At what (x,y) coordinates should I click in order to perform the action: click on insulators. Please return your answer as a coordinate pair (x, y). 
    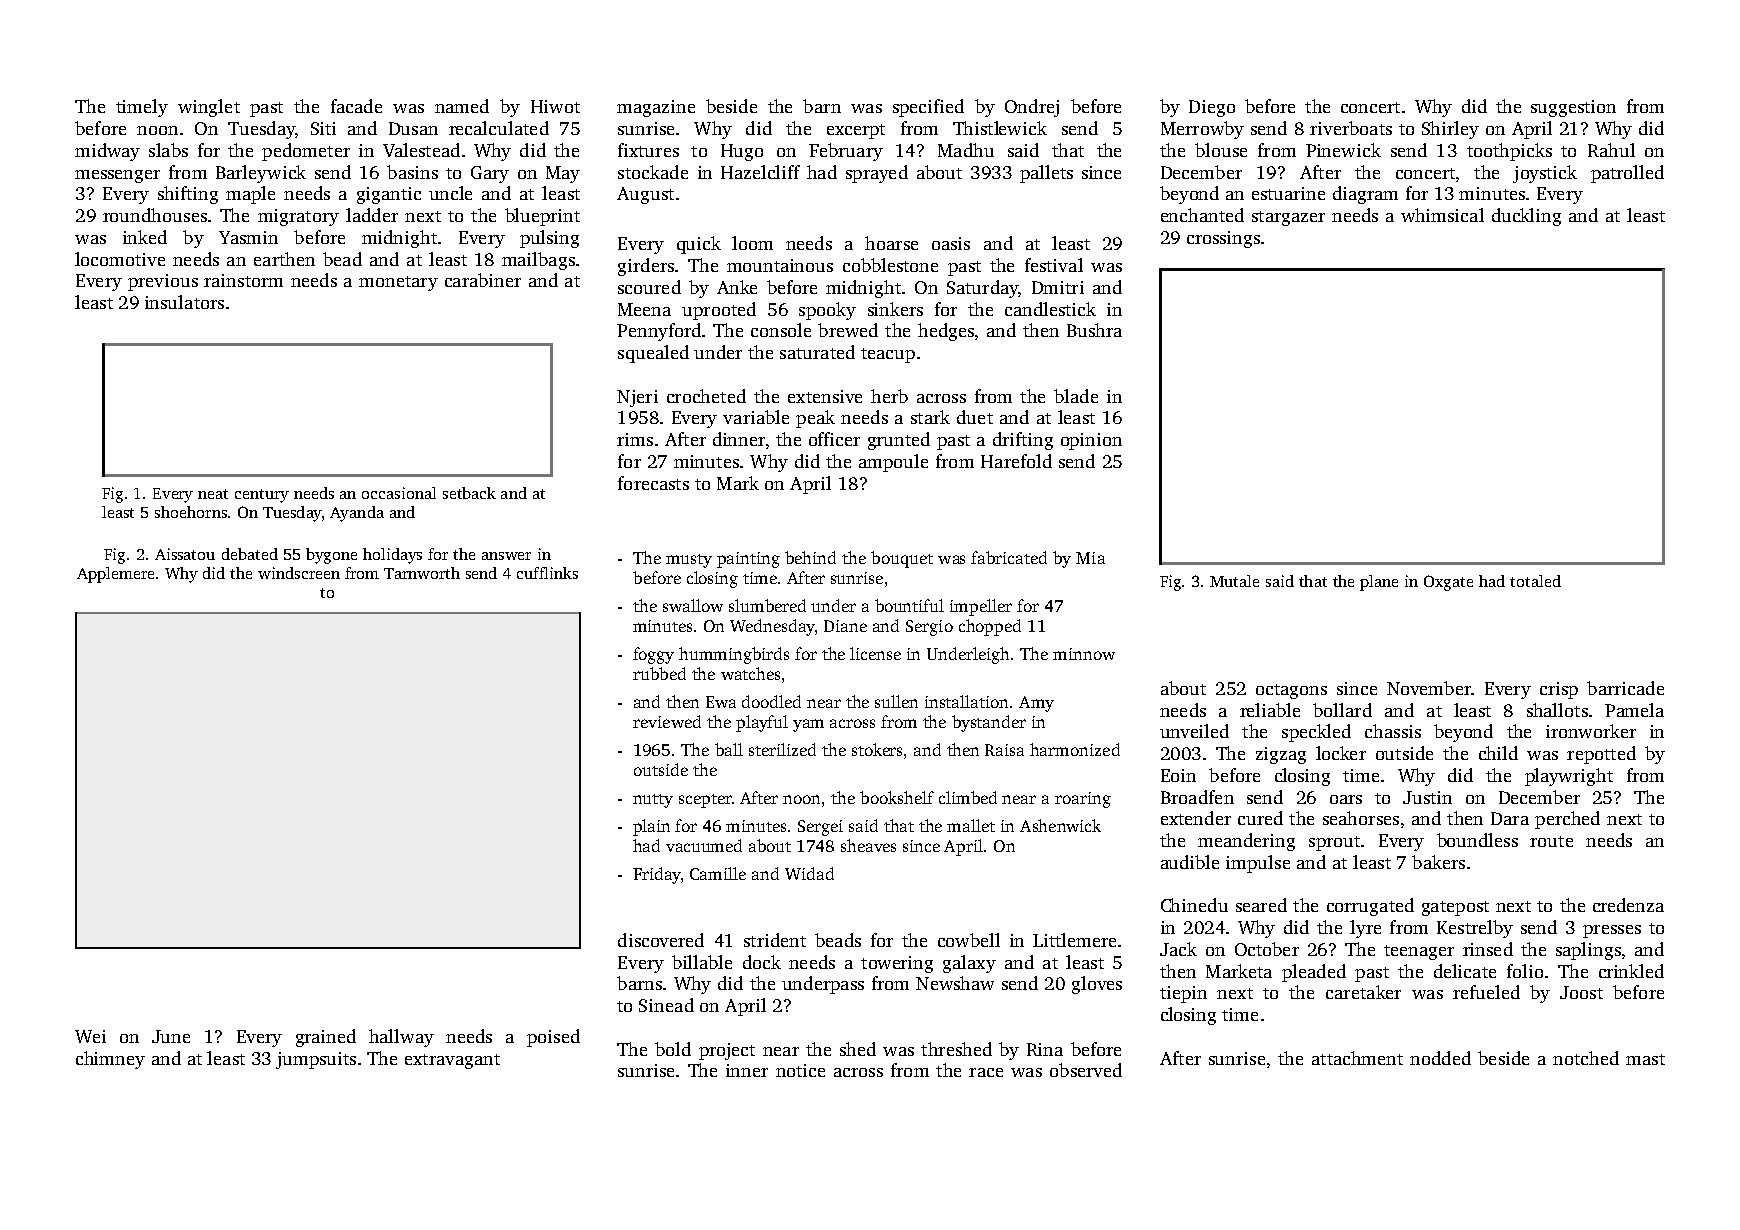
    Looking at the image, I should click on (184, 302).
